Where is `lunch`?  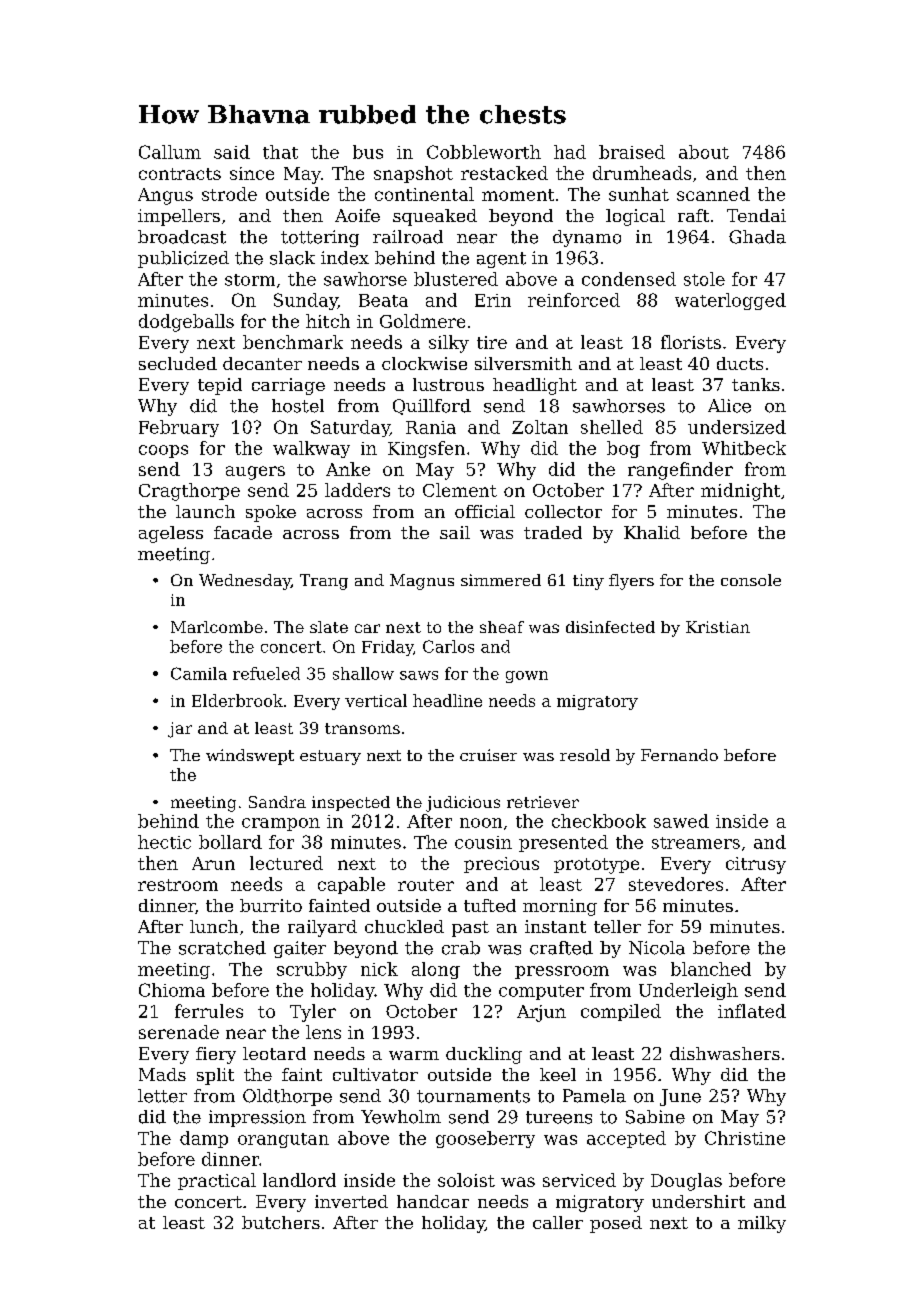
lunch is located at coordinates (214, 926).
